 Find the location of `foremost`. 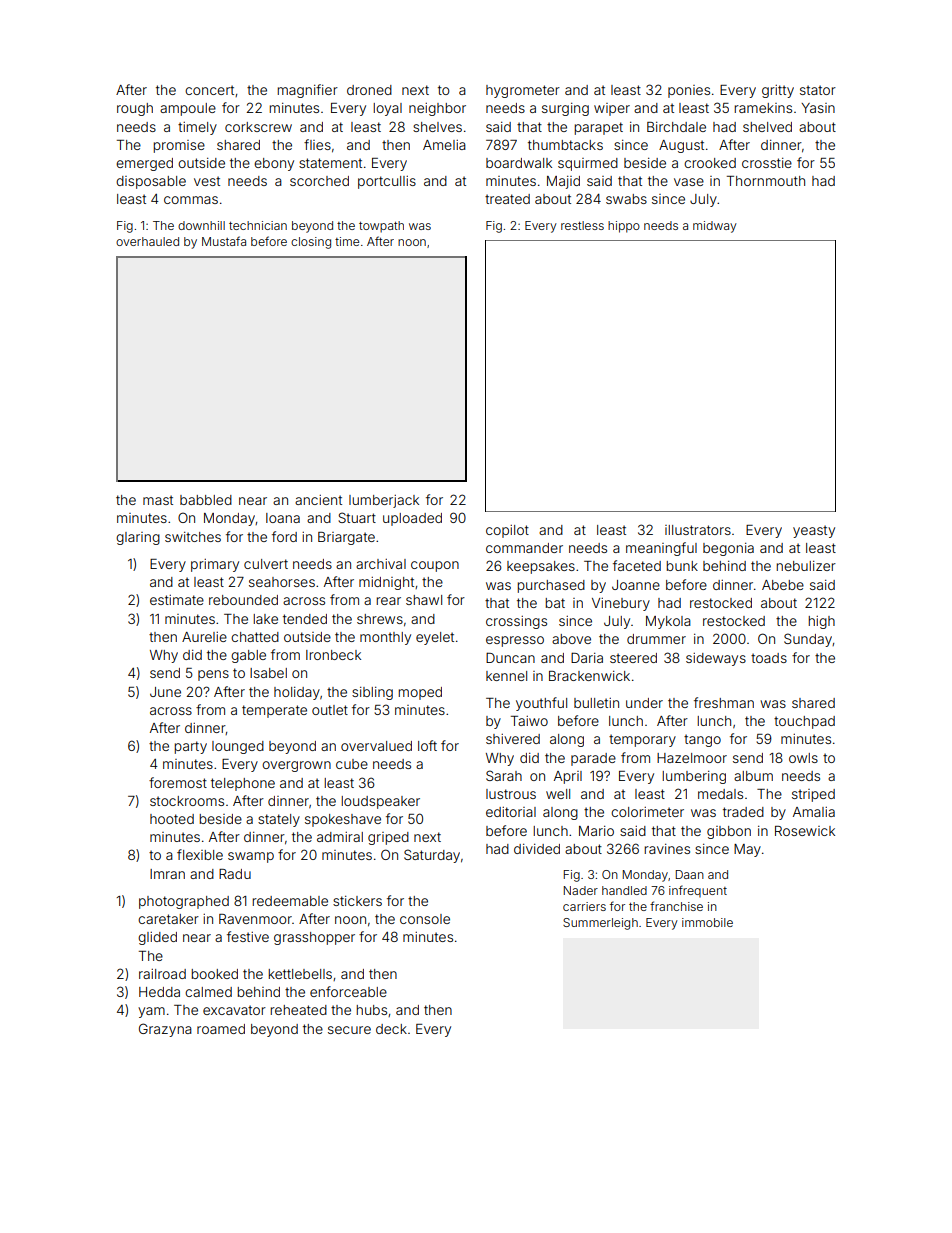

foremost is located at coordinates (178, 782).
